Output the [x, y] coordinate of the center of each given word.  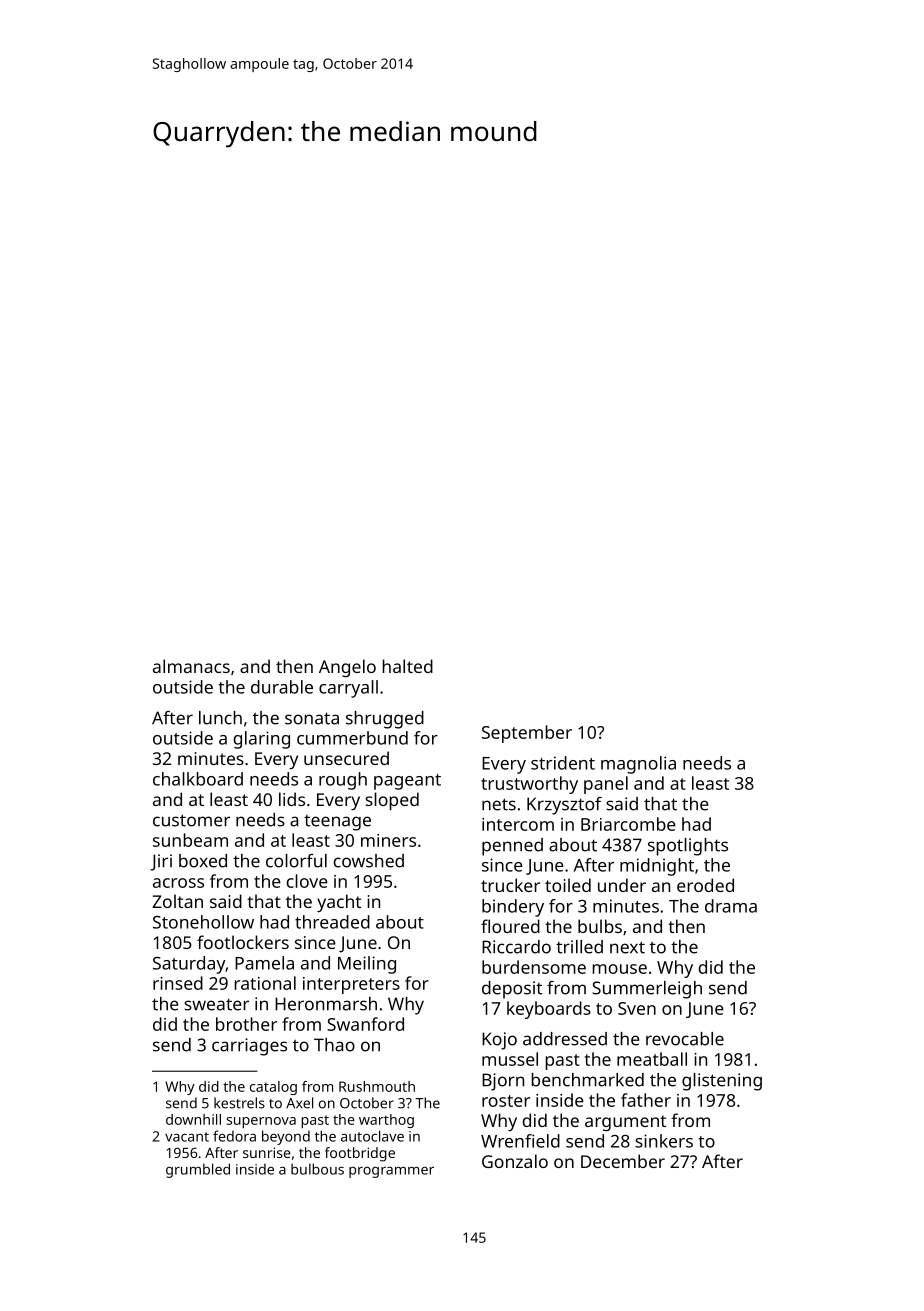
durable [282, 687]
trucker [510, 885]
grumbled [198, 1170]
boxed [203, 861]
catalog [273, 1088]
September [527, 734]
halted [407, 666]
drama [731, 906]
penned [512, 847]
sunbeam [190, 840]
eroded [705, 885]
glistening [722, 1082]
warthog [386, 1121]
